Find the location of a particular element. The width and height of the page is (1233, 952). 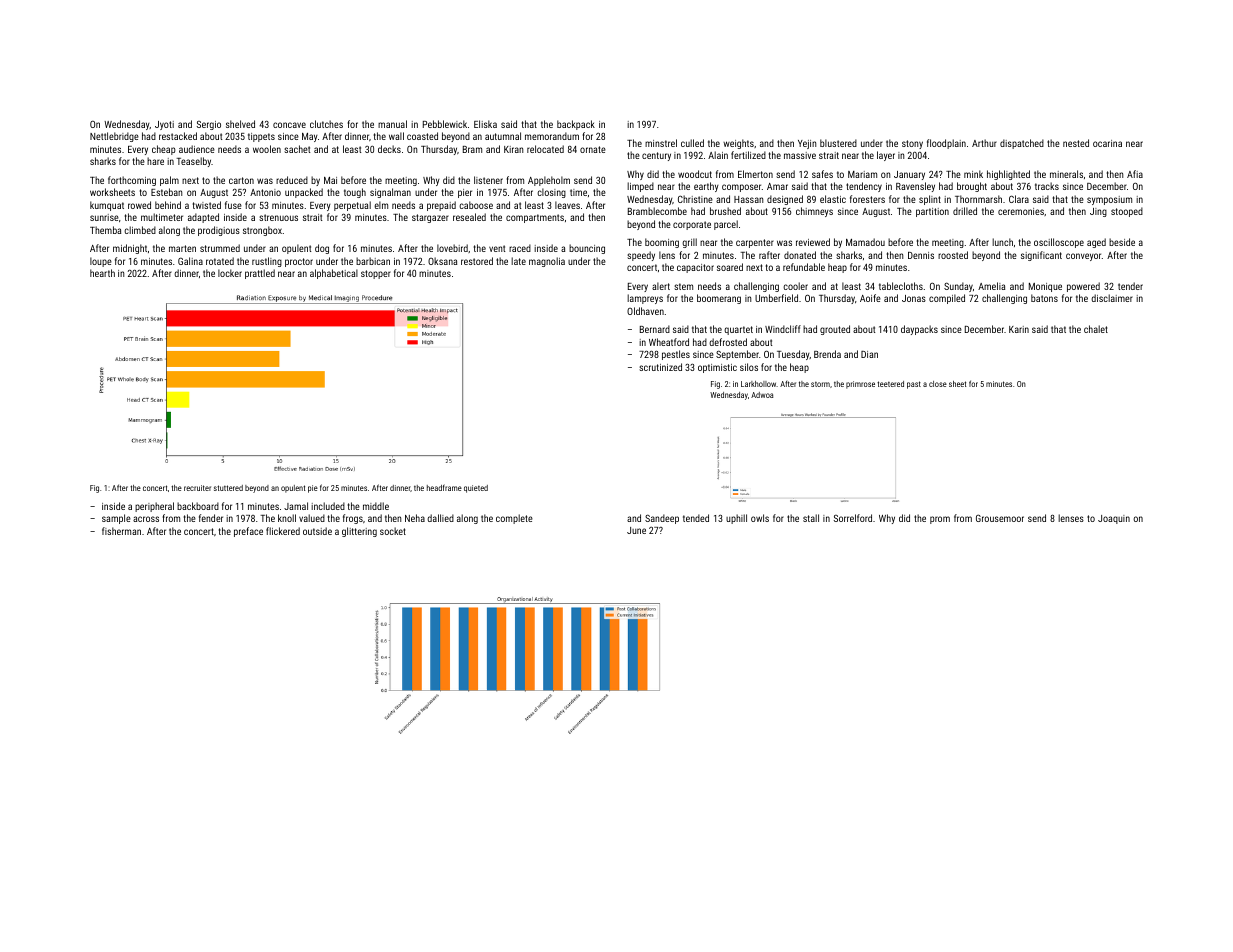

middle is located at coordinates (376, 506).
